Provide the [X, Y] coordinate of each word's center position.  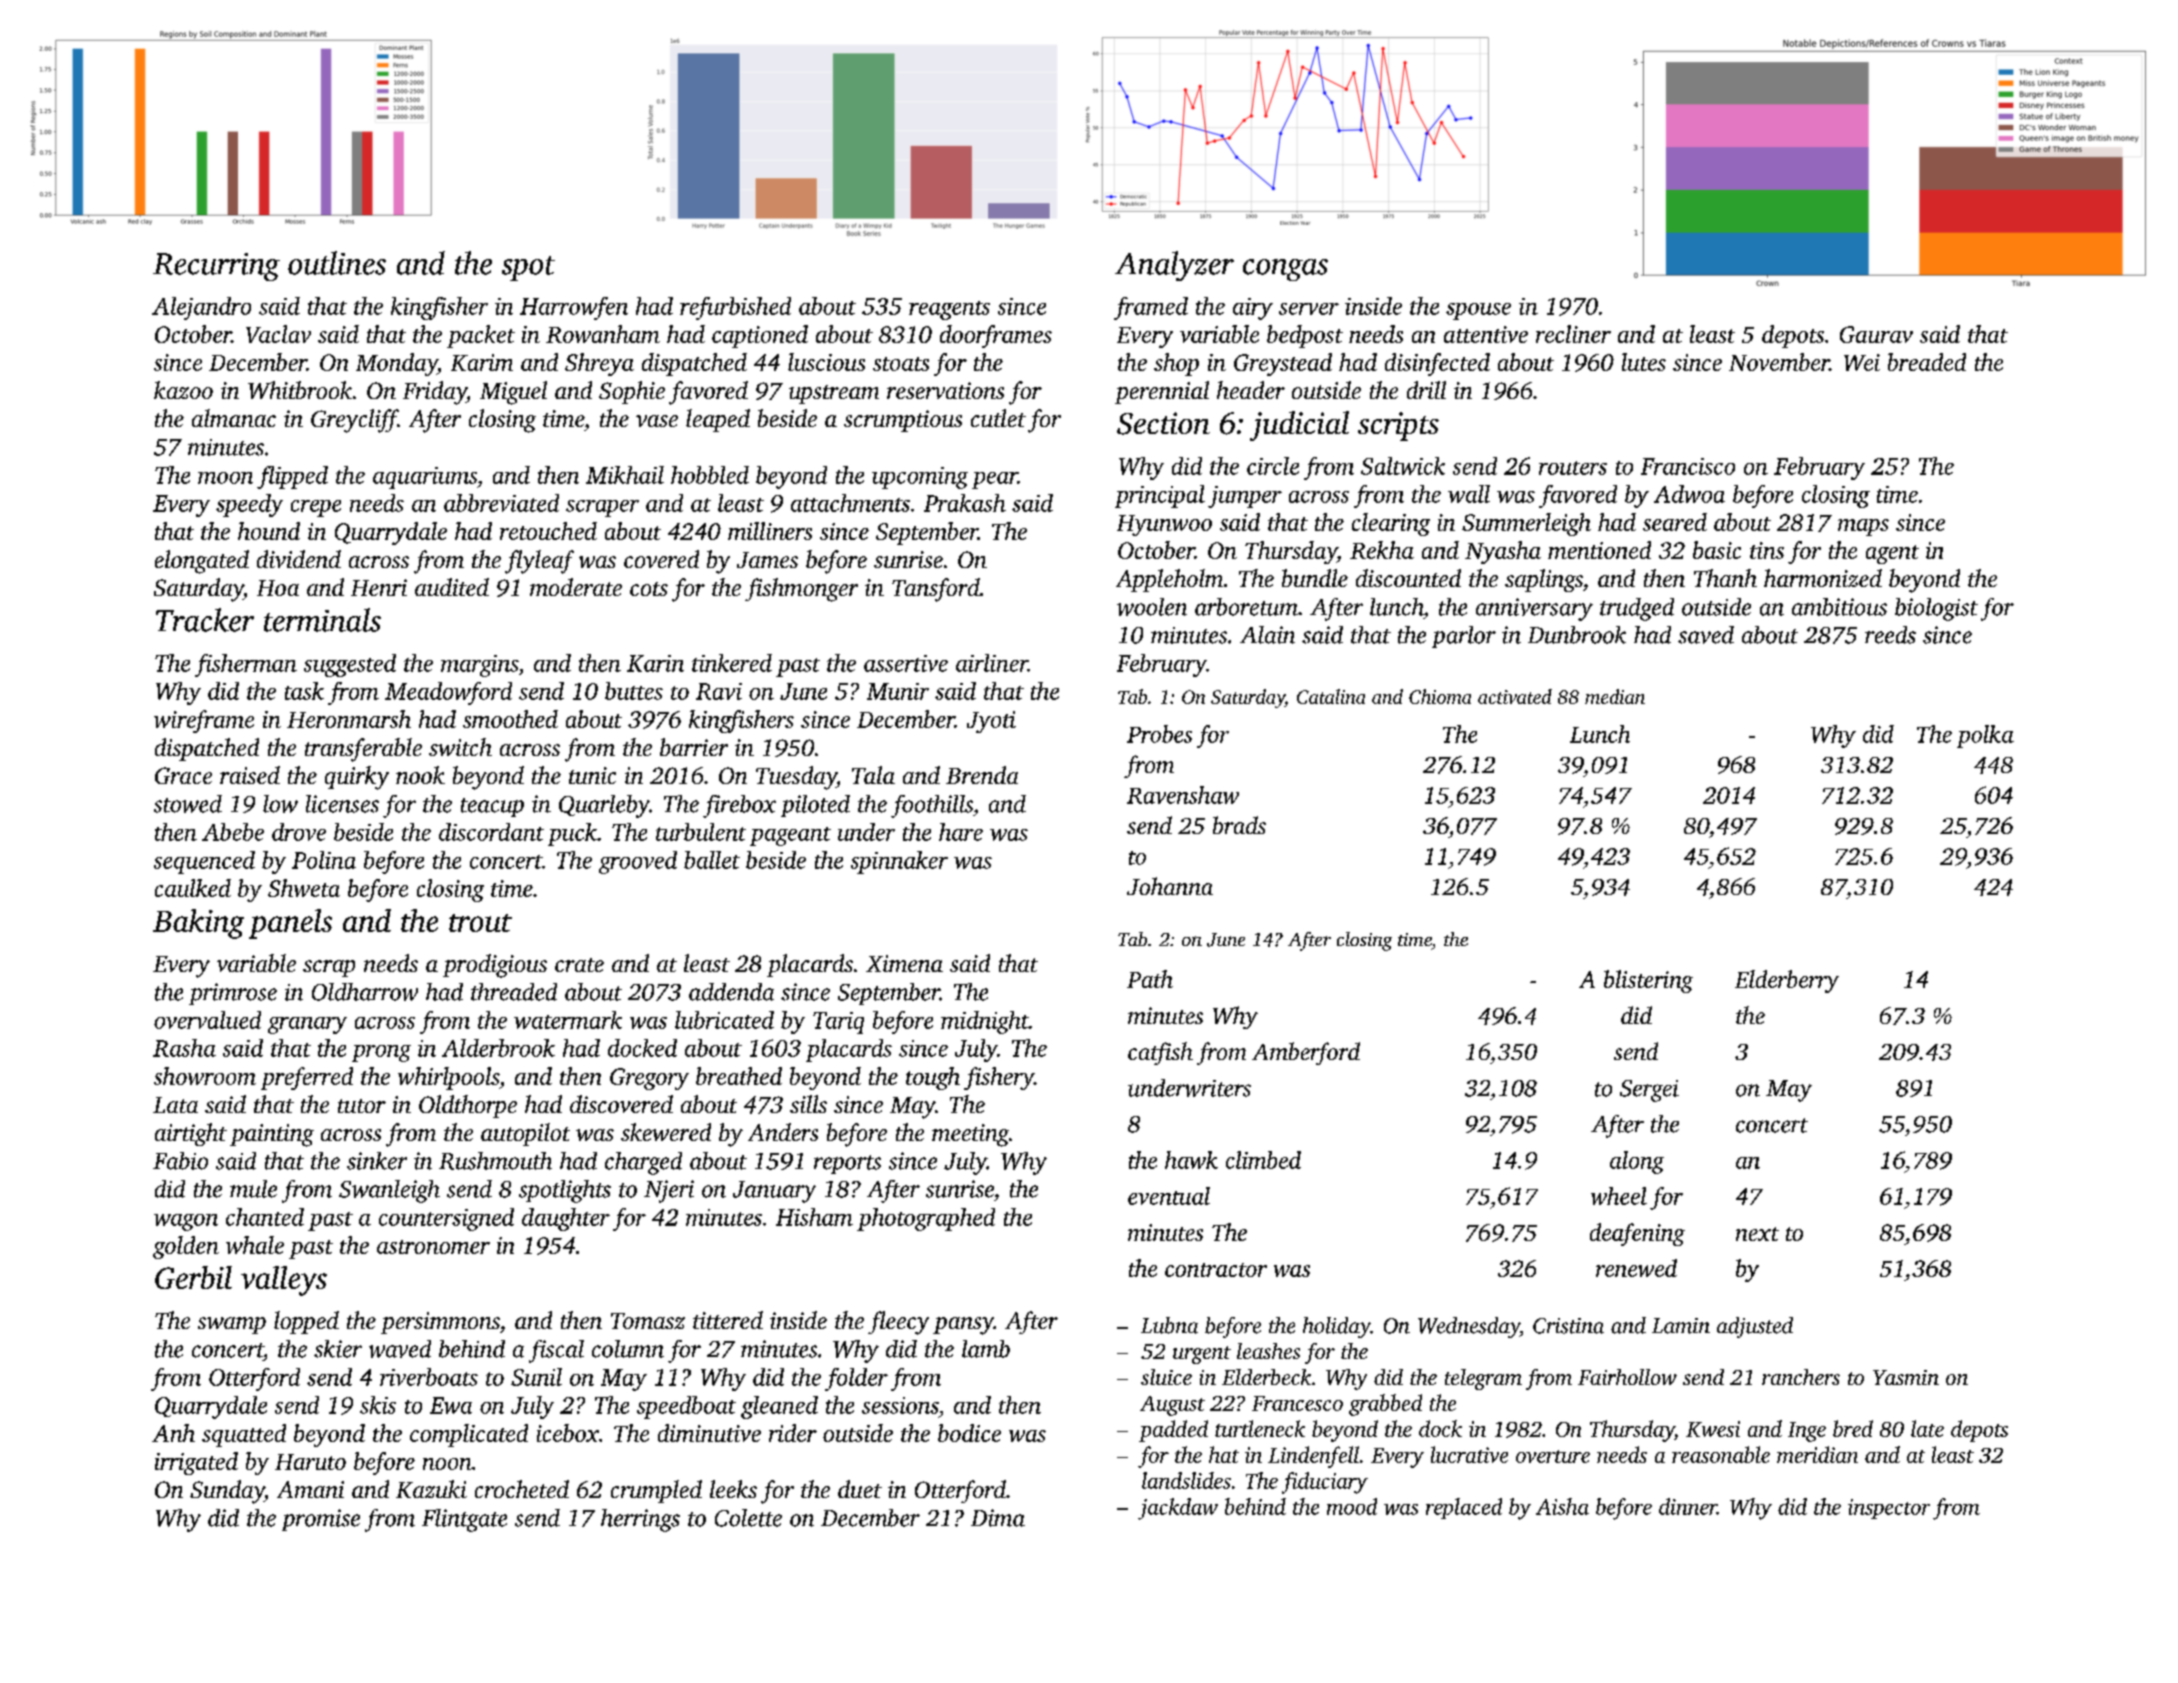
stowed [188, 804]
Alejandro [201, 308]
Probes [1159, 734]
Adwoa [1689, 494]
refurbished [735, 308]
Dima [998, 1518]
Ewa [451, 1405]
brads [1239, 825]
